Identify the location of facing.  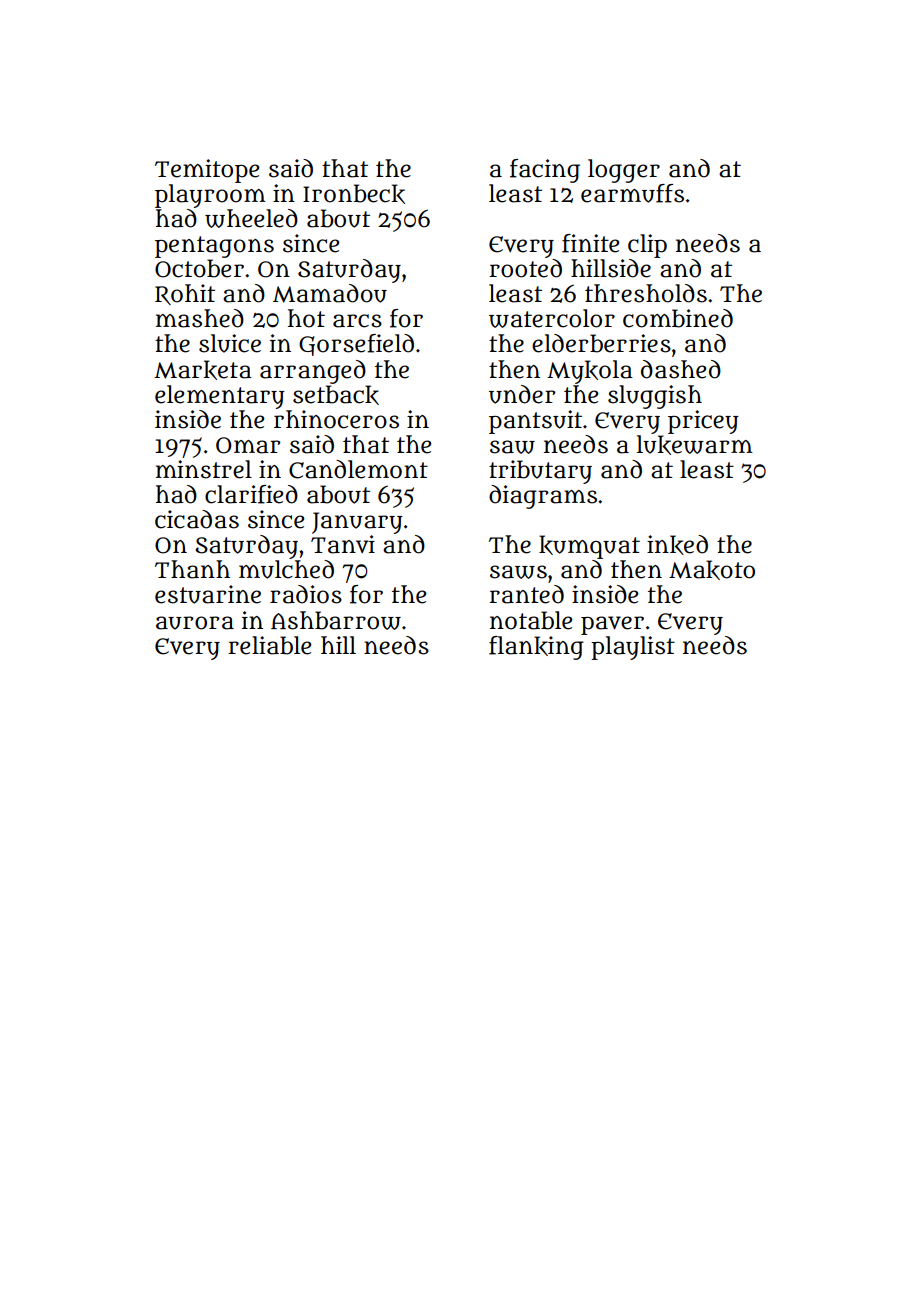
(545, 171).
